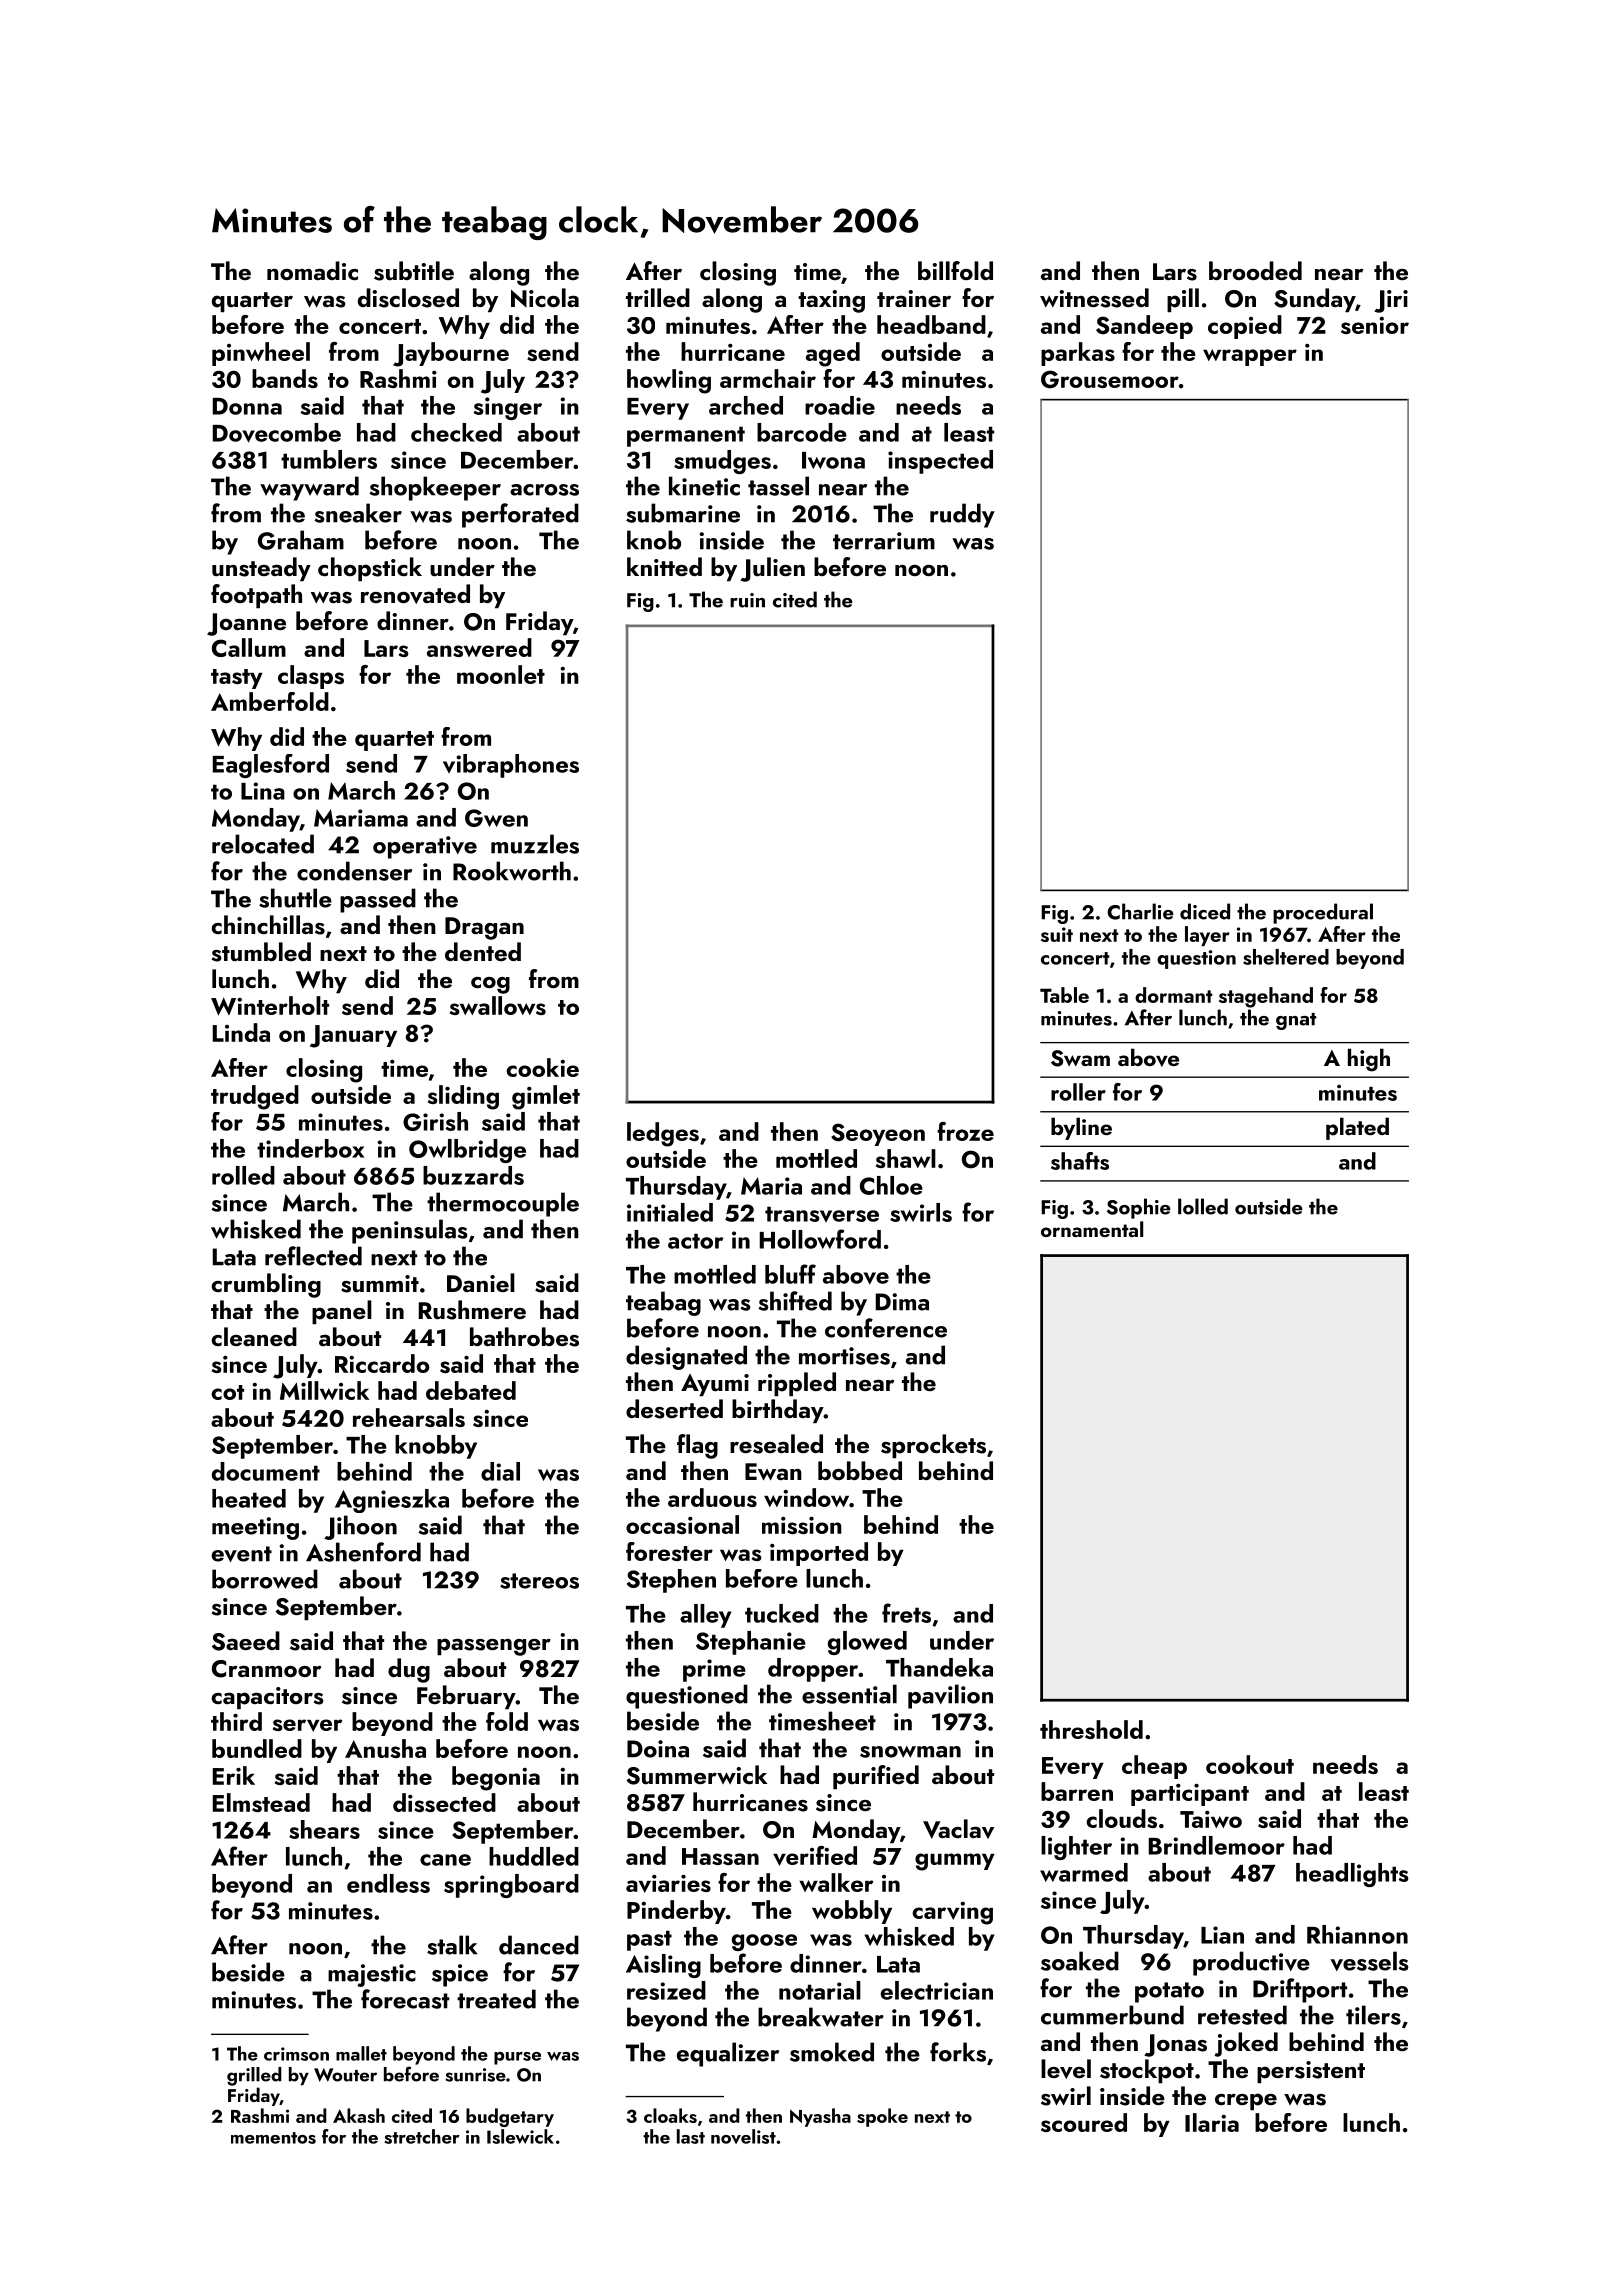 The width and height of the screenshot is (1620, 2292). I want to click on novelist, so click(743, 2136).
